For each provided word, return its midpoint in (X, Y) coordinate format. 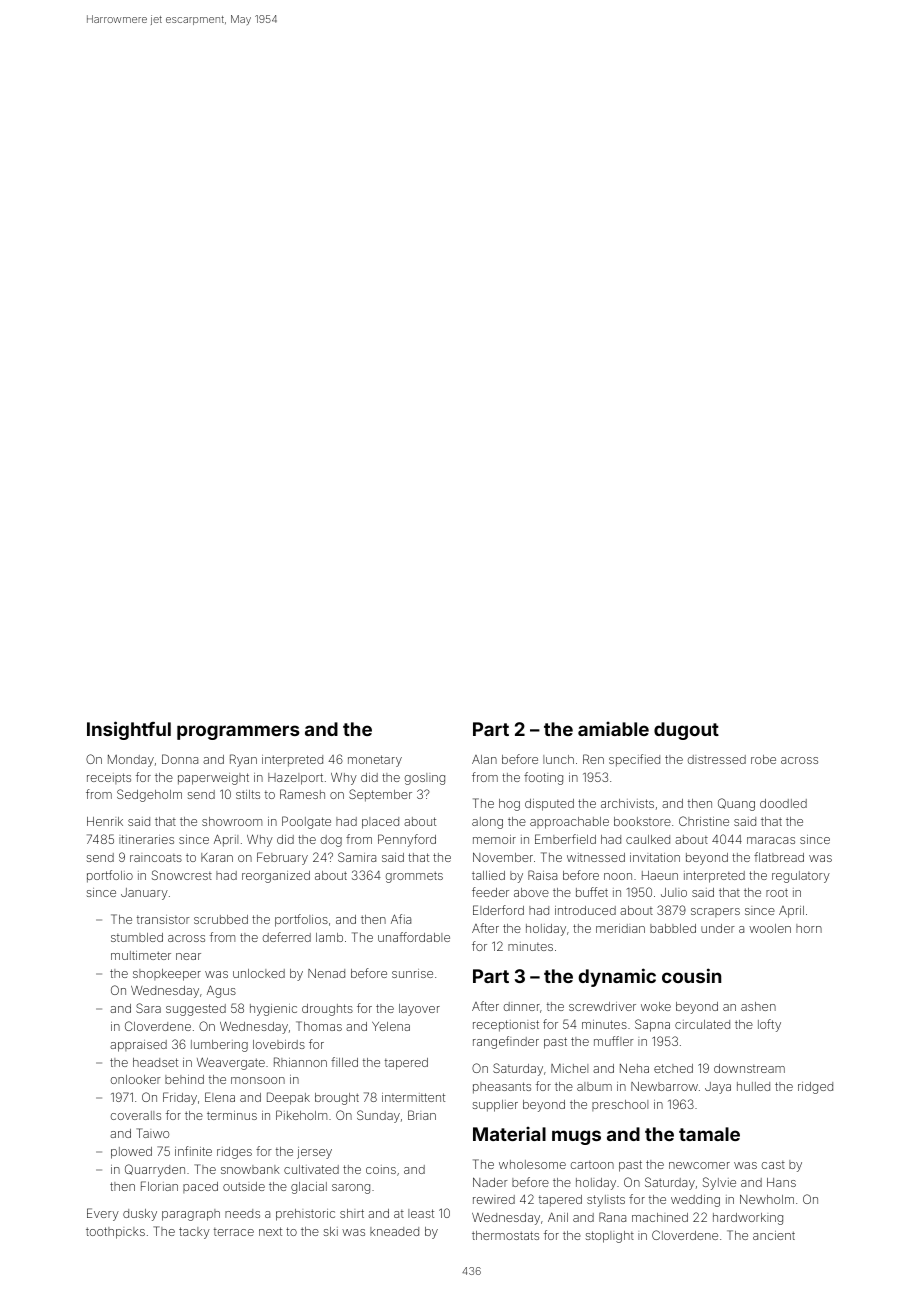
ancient (774, 1235)
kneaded (394, 1231)
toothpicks (115, 1233)
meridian (620, 928)
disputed (549, 805)
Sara (148, 1008)
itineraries (146, 839)
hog (509, 805)
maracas (771, 840)
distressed (717, 759)
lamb (329, 937)
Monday (131, 761)
